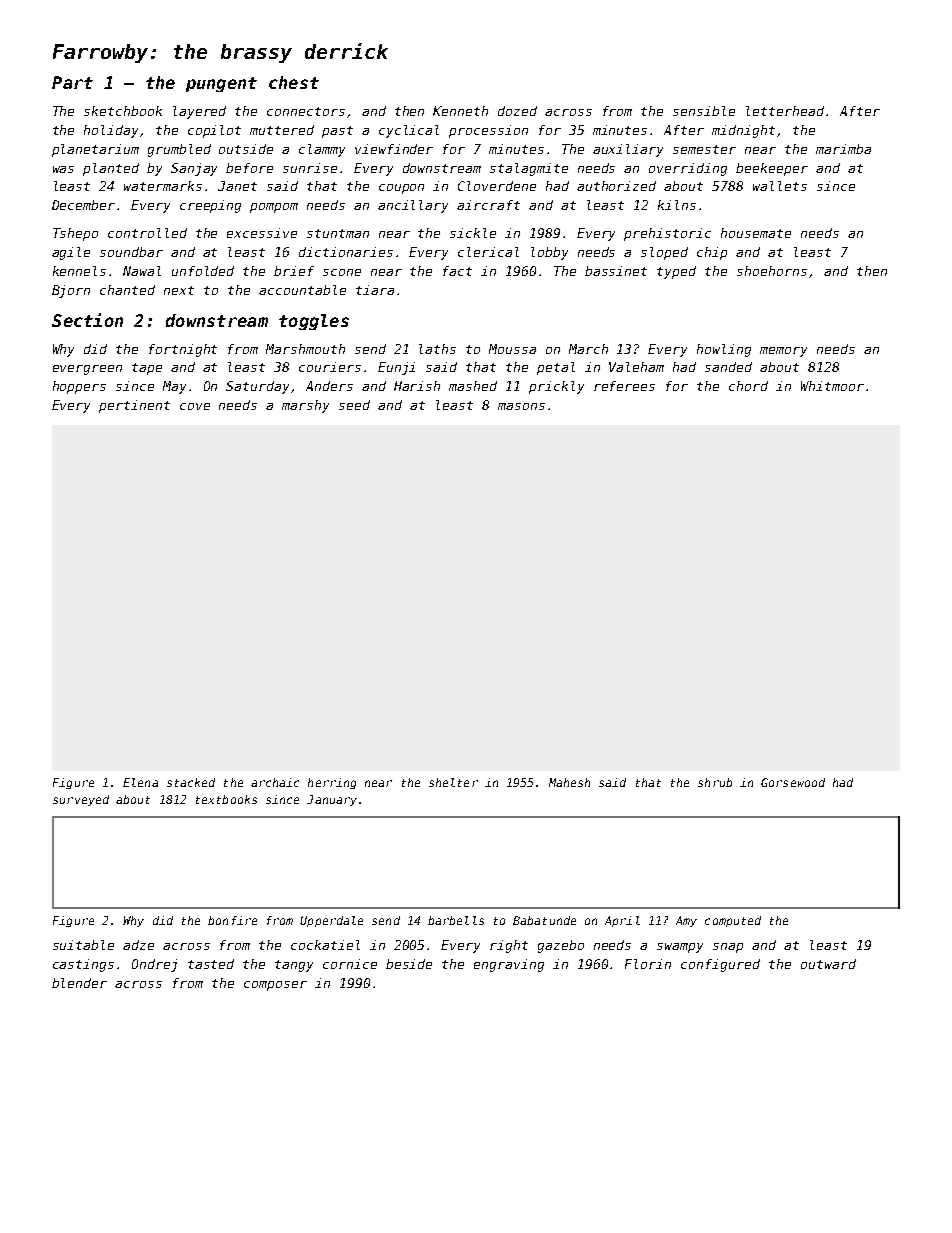  Describe the element at coordinates (332, 783) in the document. I see `herring` at that location.
